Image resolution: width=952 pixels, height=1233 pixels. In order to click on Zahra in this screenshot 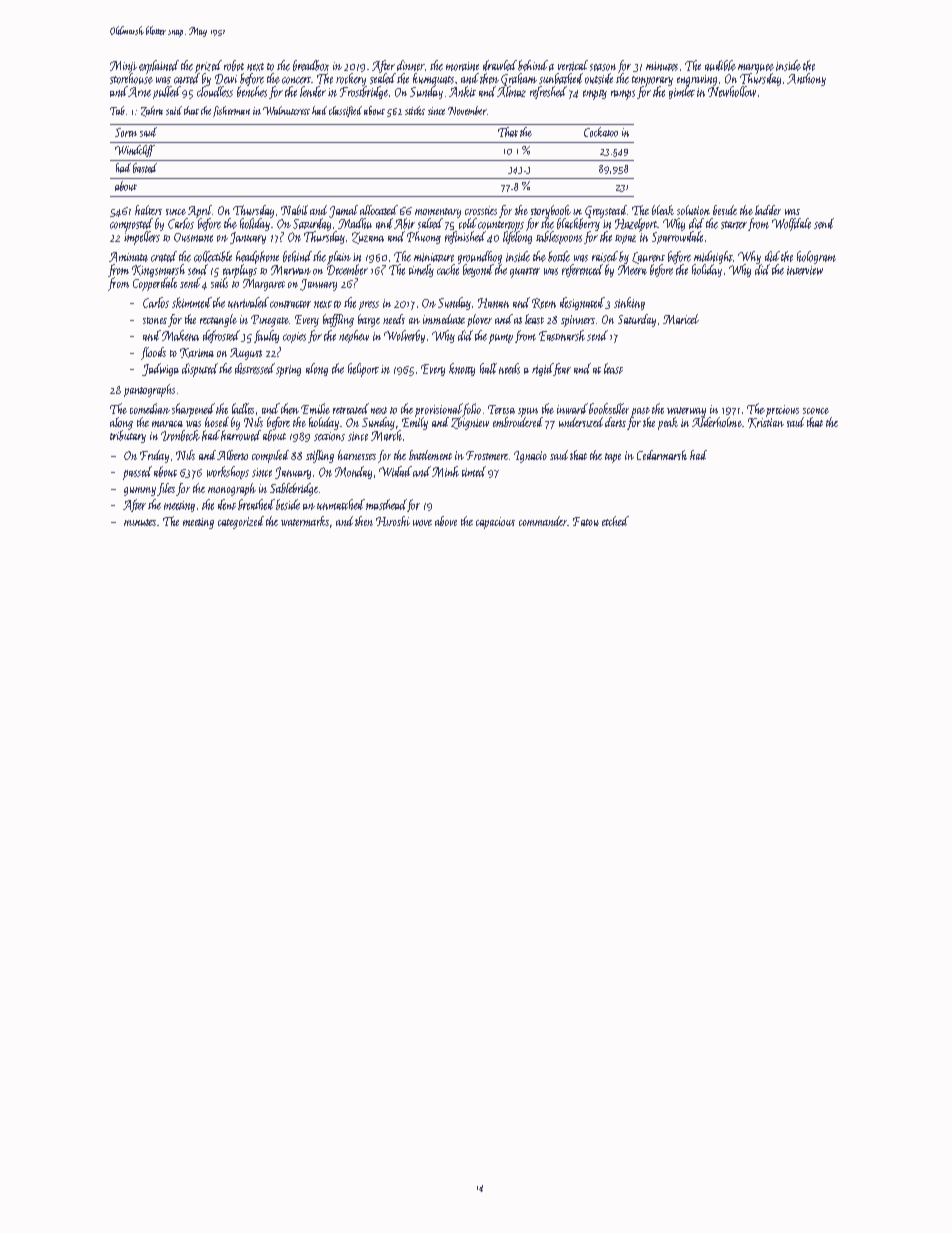, I will do `click(152, 111)`.
